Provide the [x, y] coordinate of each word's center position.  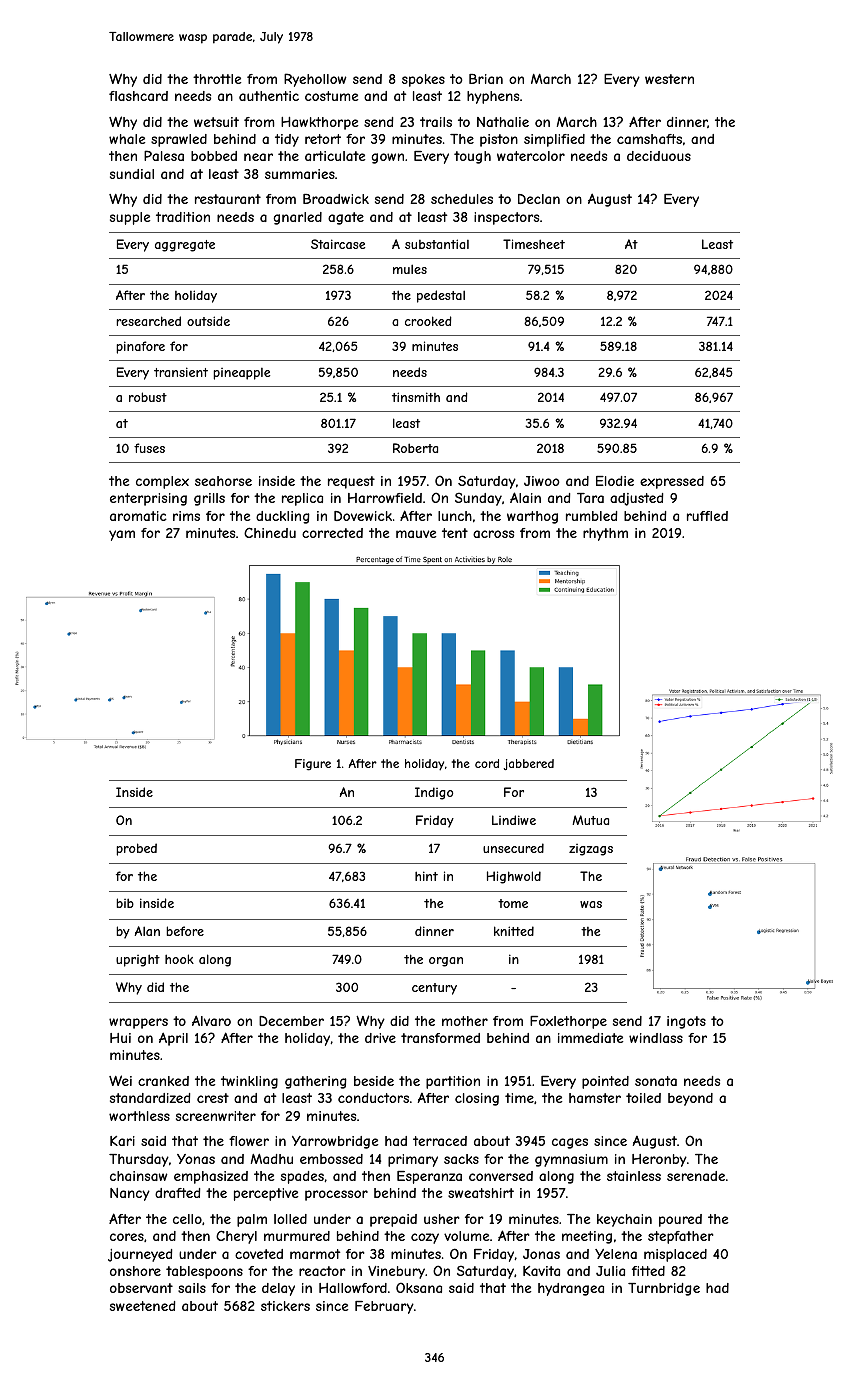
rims [186, 516]
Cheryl [236, 1237]
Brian [486, 79]
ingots [686, 1022]
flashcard [138, 96]
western [669, 79]
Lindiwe [514, 820]
